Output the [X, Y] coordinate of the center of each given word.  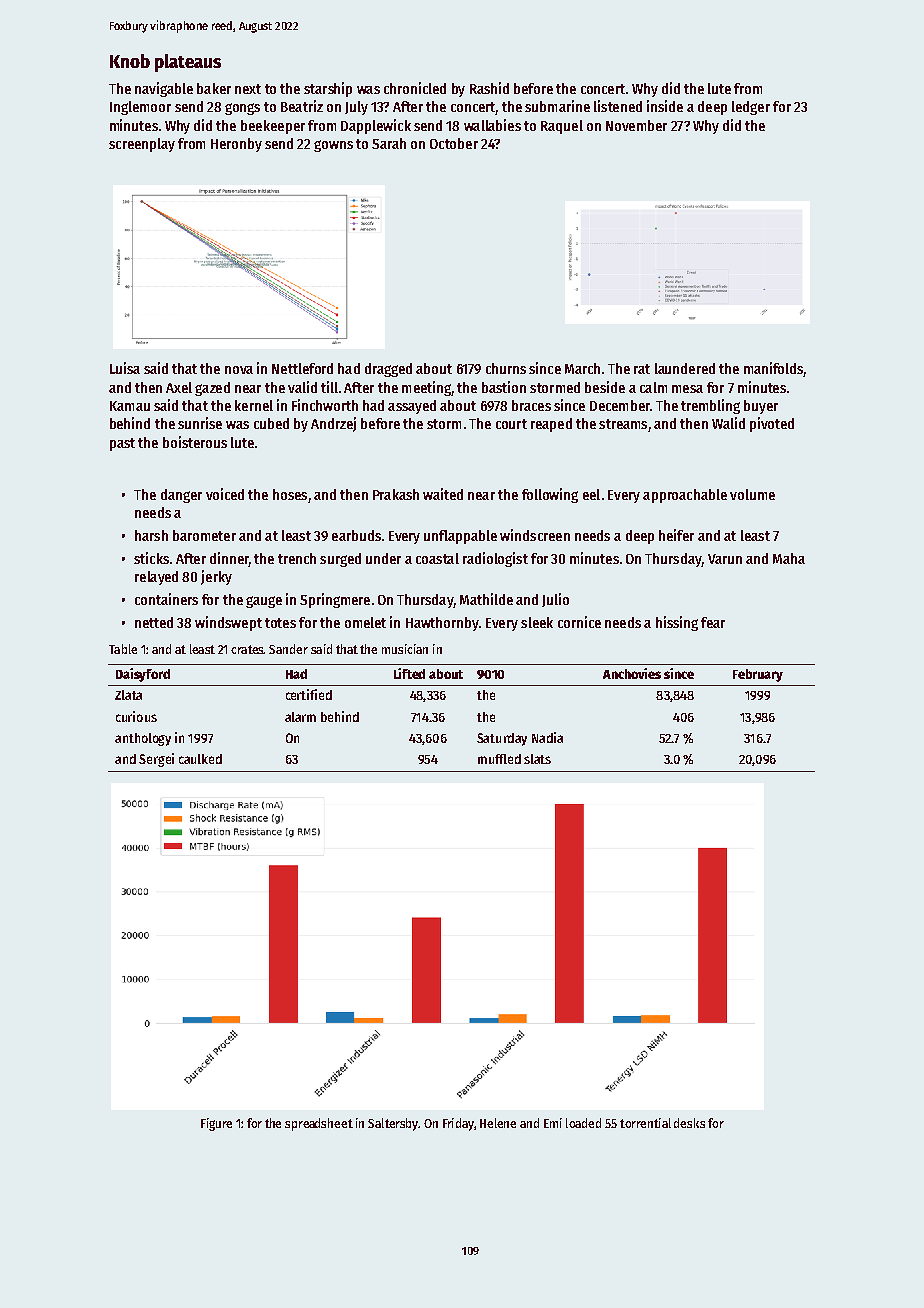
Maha [789, 558]
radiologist [495, 559]
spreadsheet [319, 1124]
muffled [499, 759]
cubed [271, 423]
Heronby [236, 145]
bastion [504, 387]
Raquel [562, 127]
